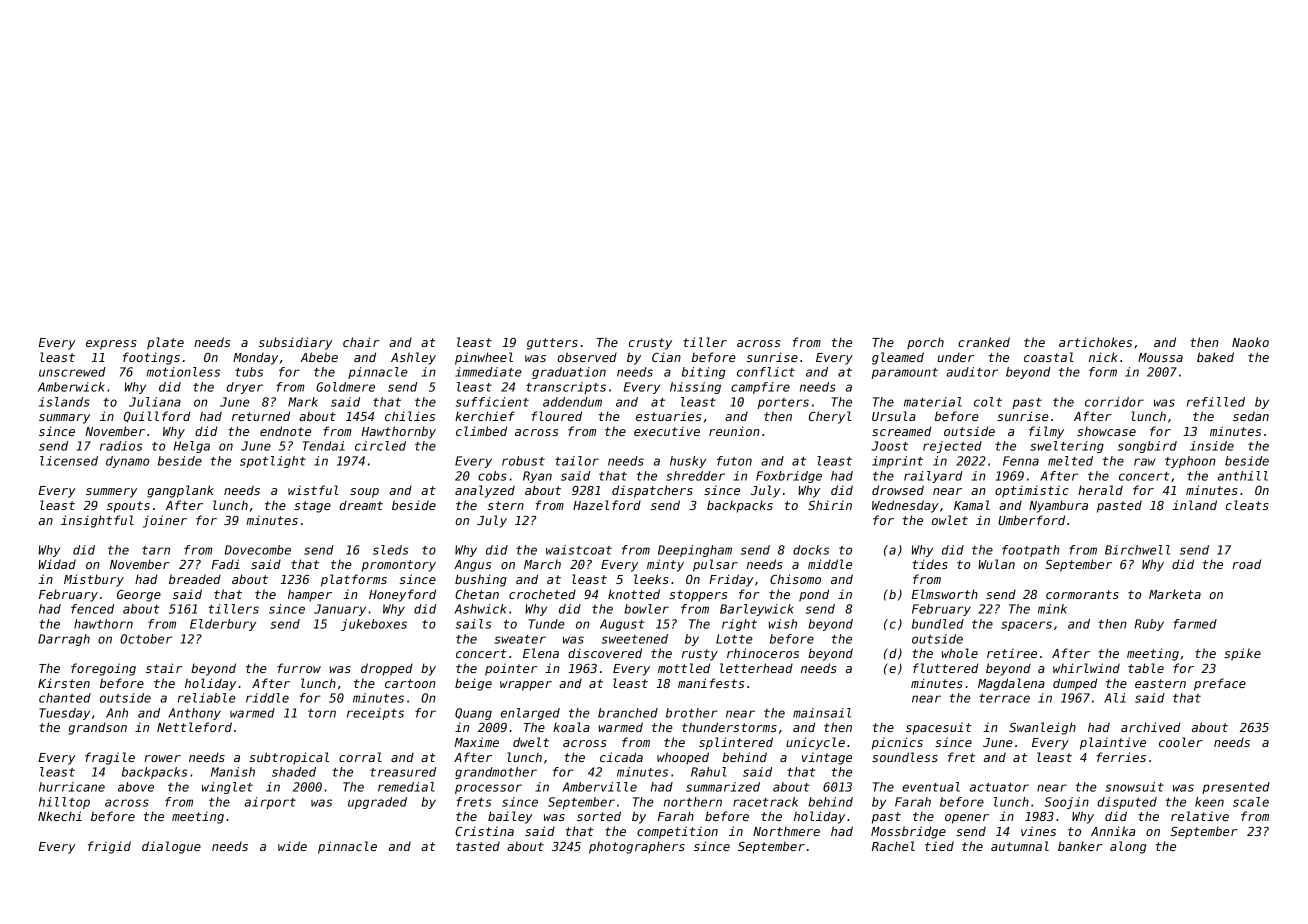 This page has height=924, width=1308. I want to click on racetrack, so click(765, 802).
